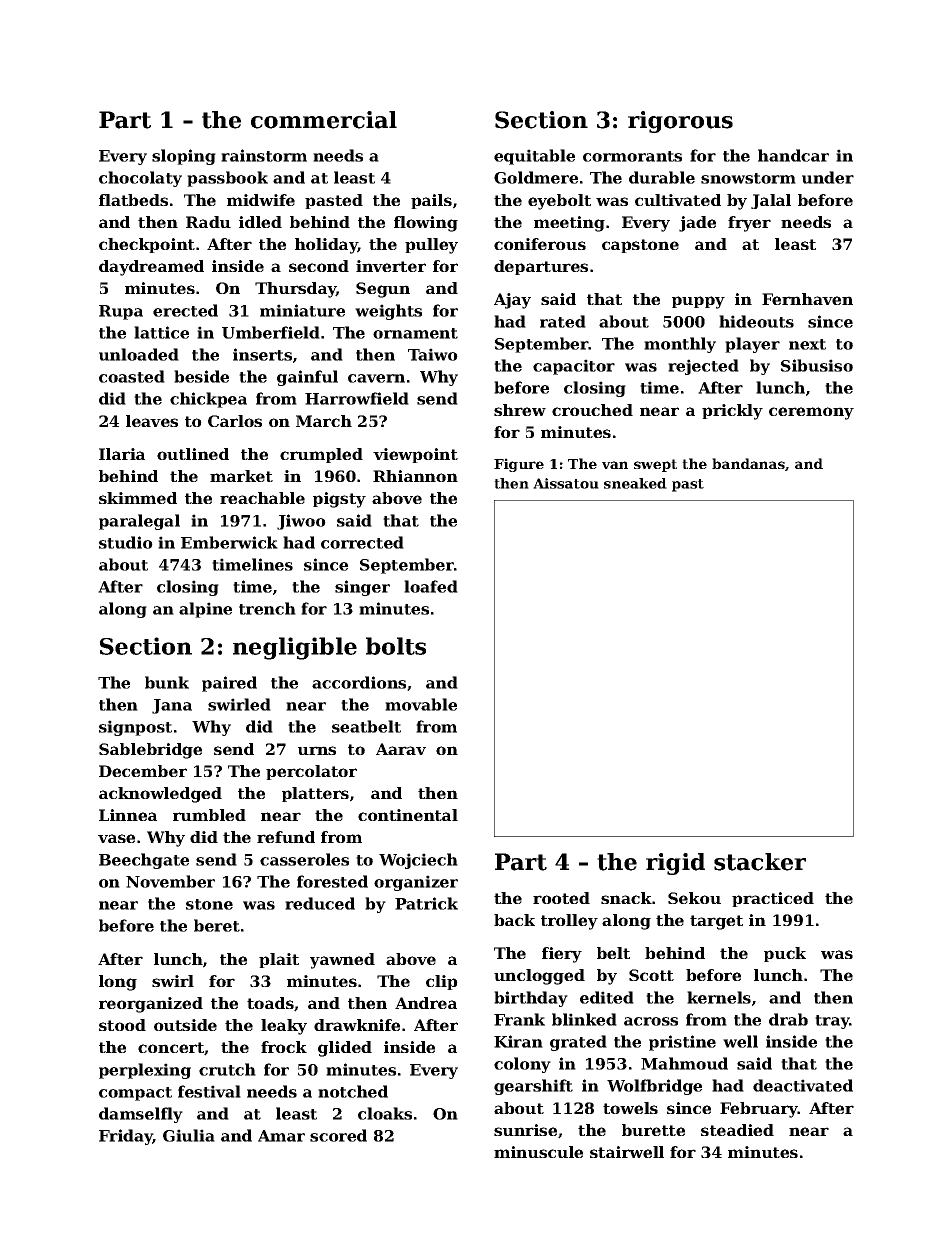 Image resolution: width=952 pixels, height=1233 pixels. Describe the element at coordinates (698, 302) in the document. I see `puppy` at that location.
